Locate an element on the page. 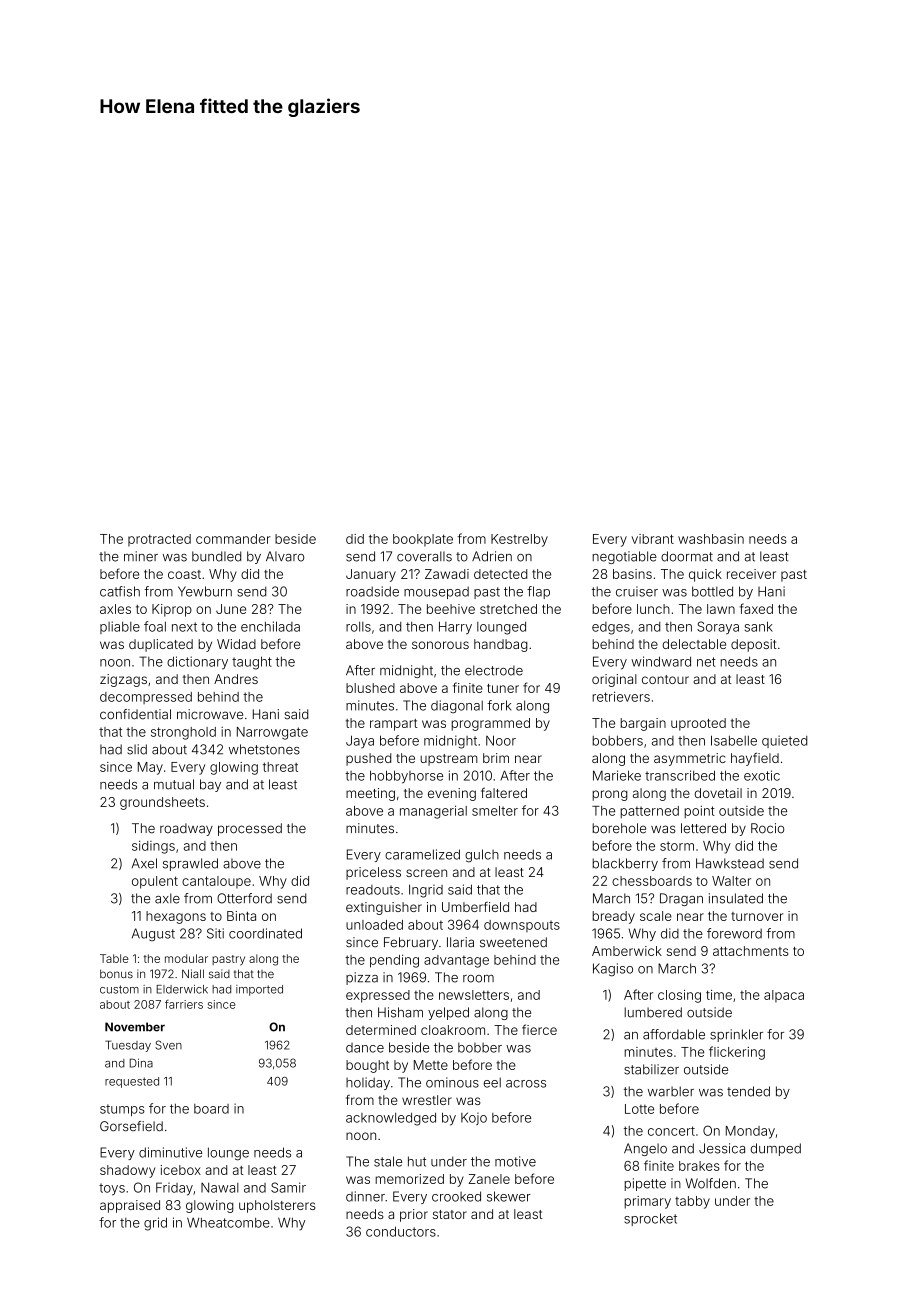  unloaded is located at coordinates (374, 925).
